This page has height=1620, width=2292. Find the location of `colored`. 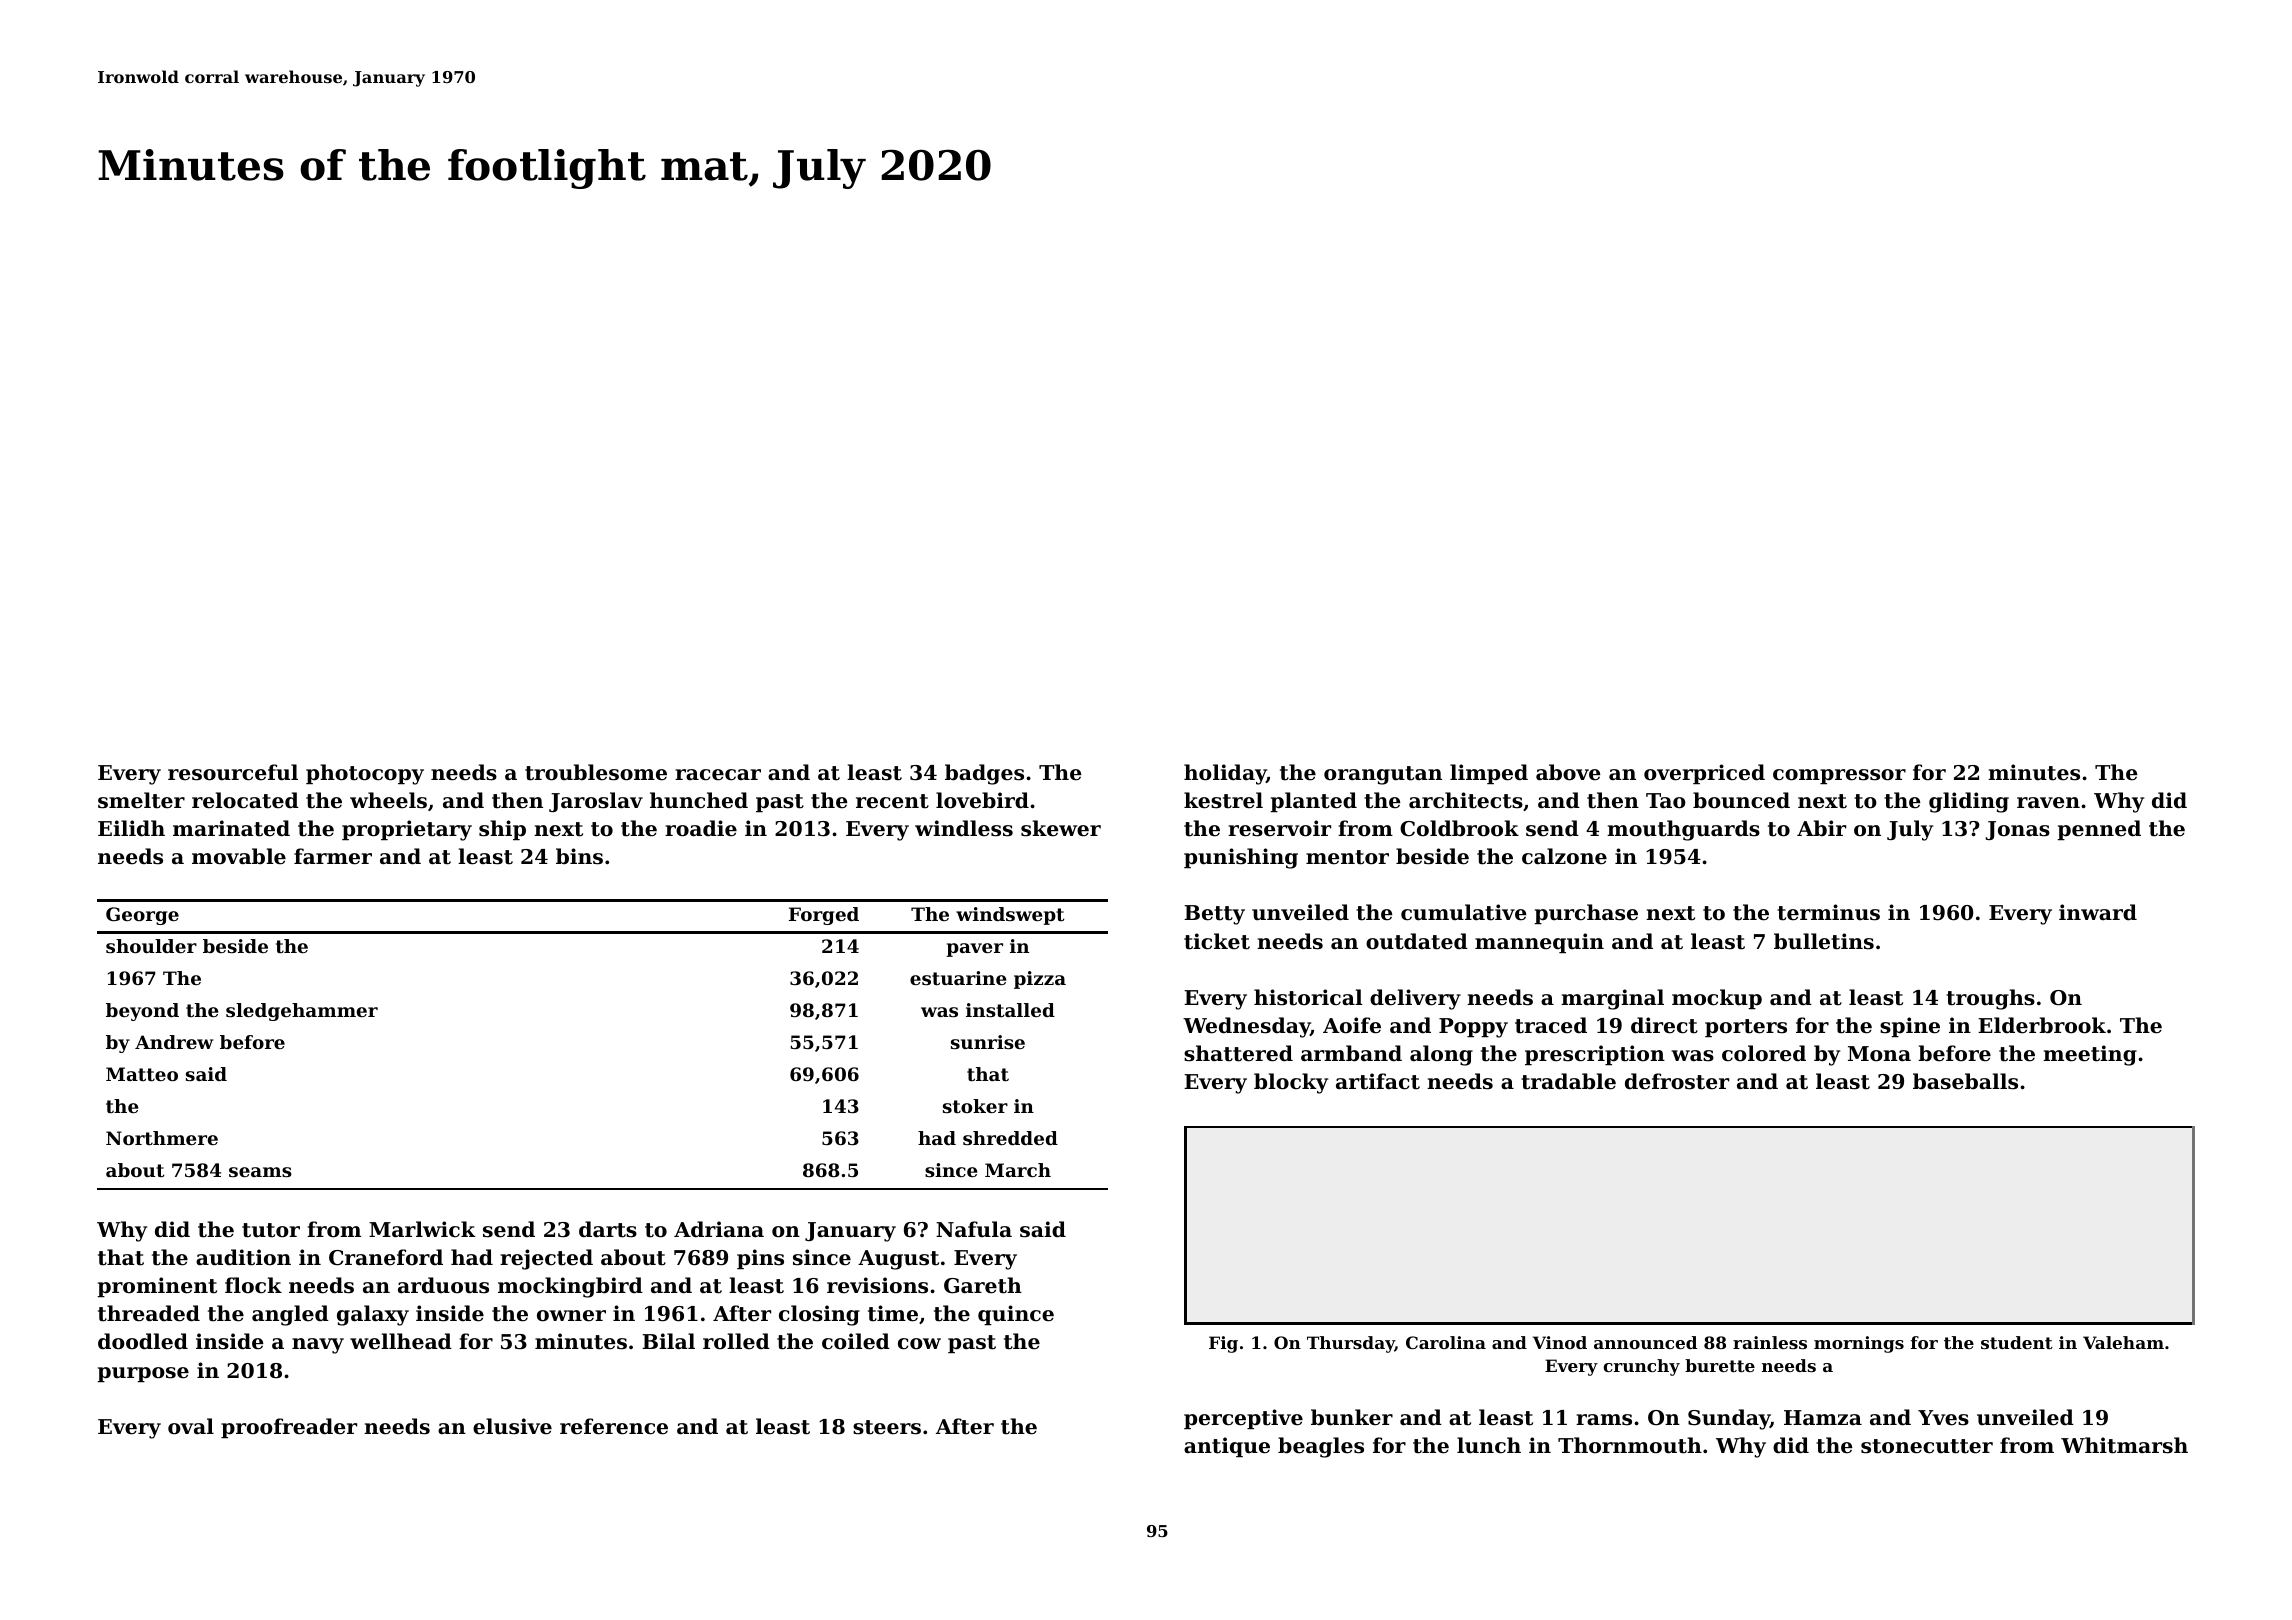

colored is located at coordinates (1764, 1053).
